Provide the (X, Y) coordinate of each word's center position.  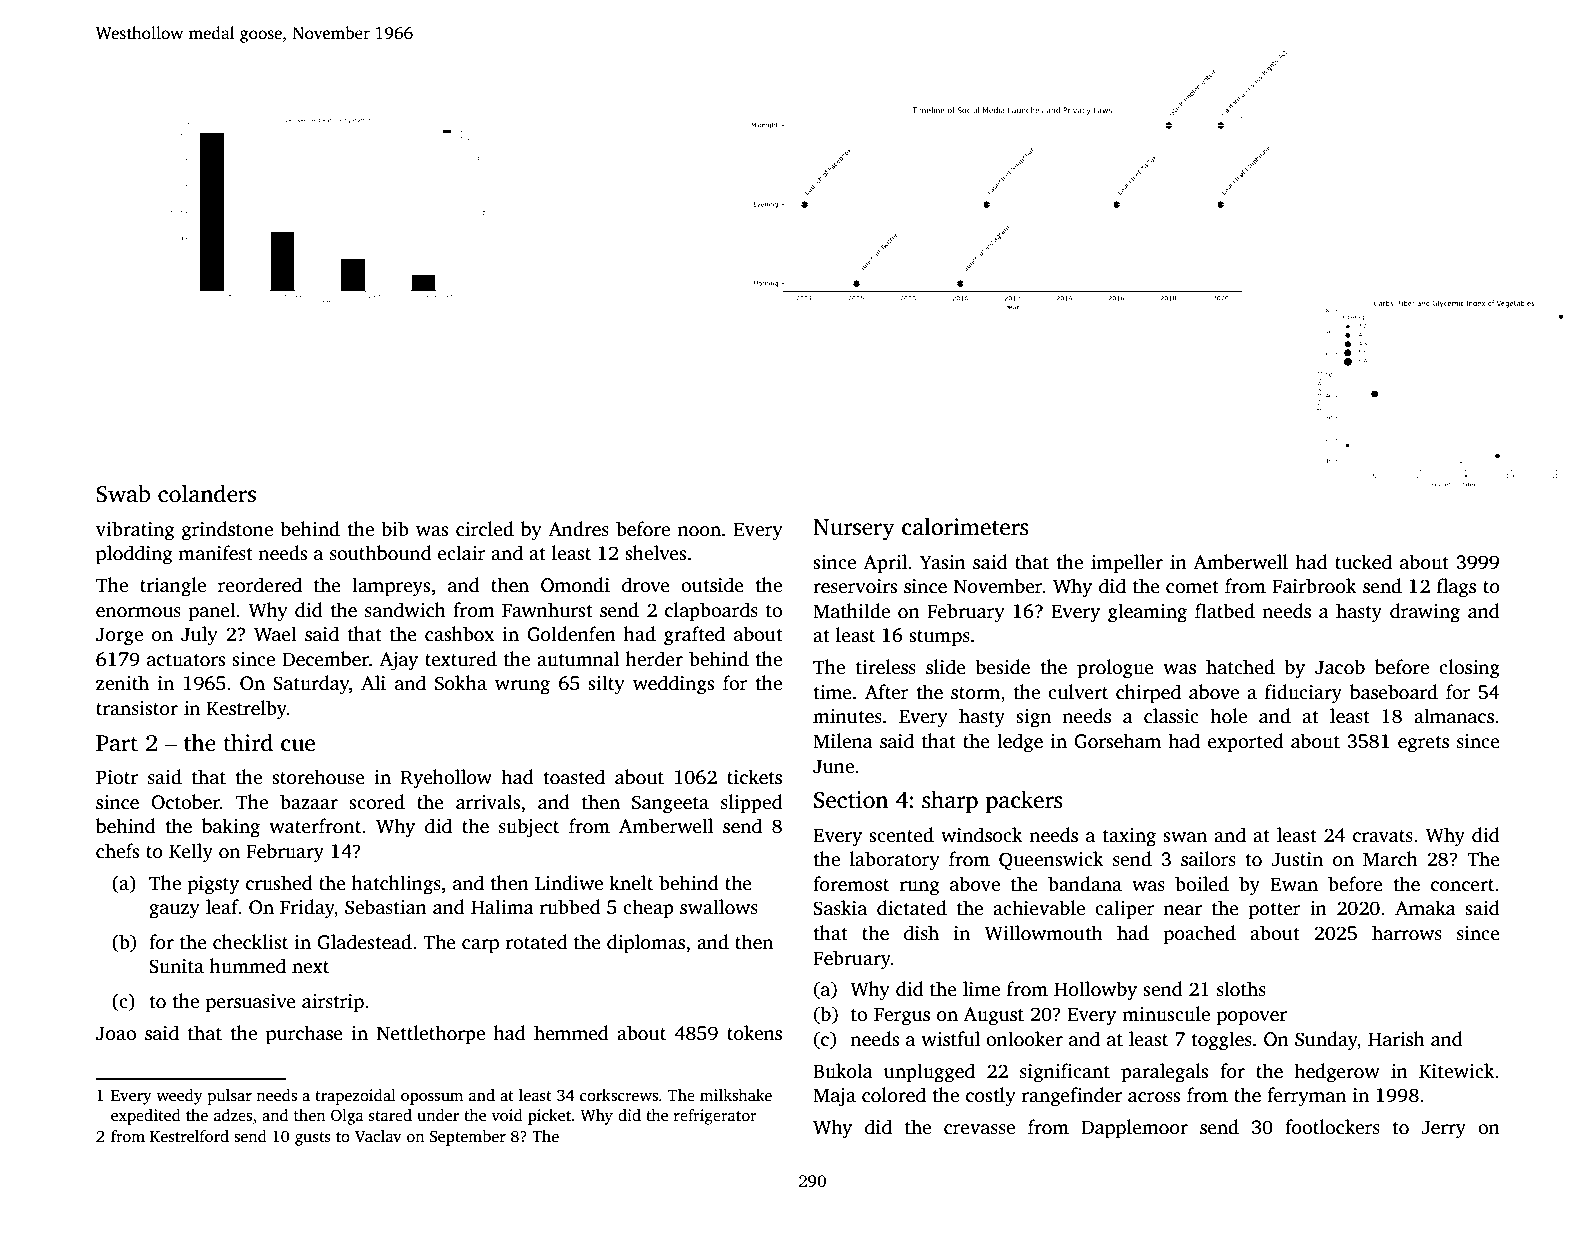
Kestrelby (247, 710)
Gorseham (1117, 741)
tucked (1363, 562)
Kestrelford (189, 1136)
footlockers (1332, 1127)
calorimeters (965, 526)
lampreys (391, 587)
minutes (847, 716)
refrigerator (715, 1117)
